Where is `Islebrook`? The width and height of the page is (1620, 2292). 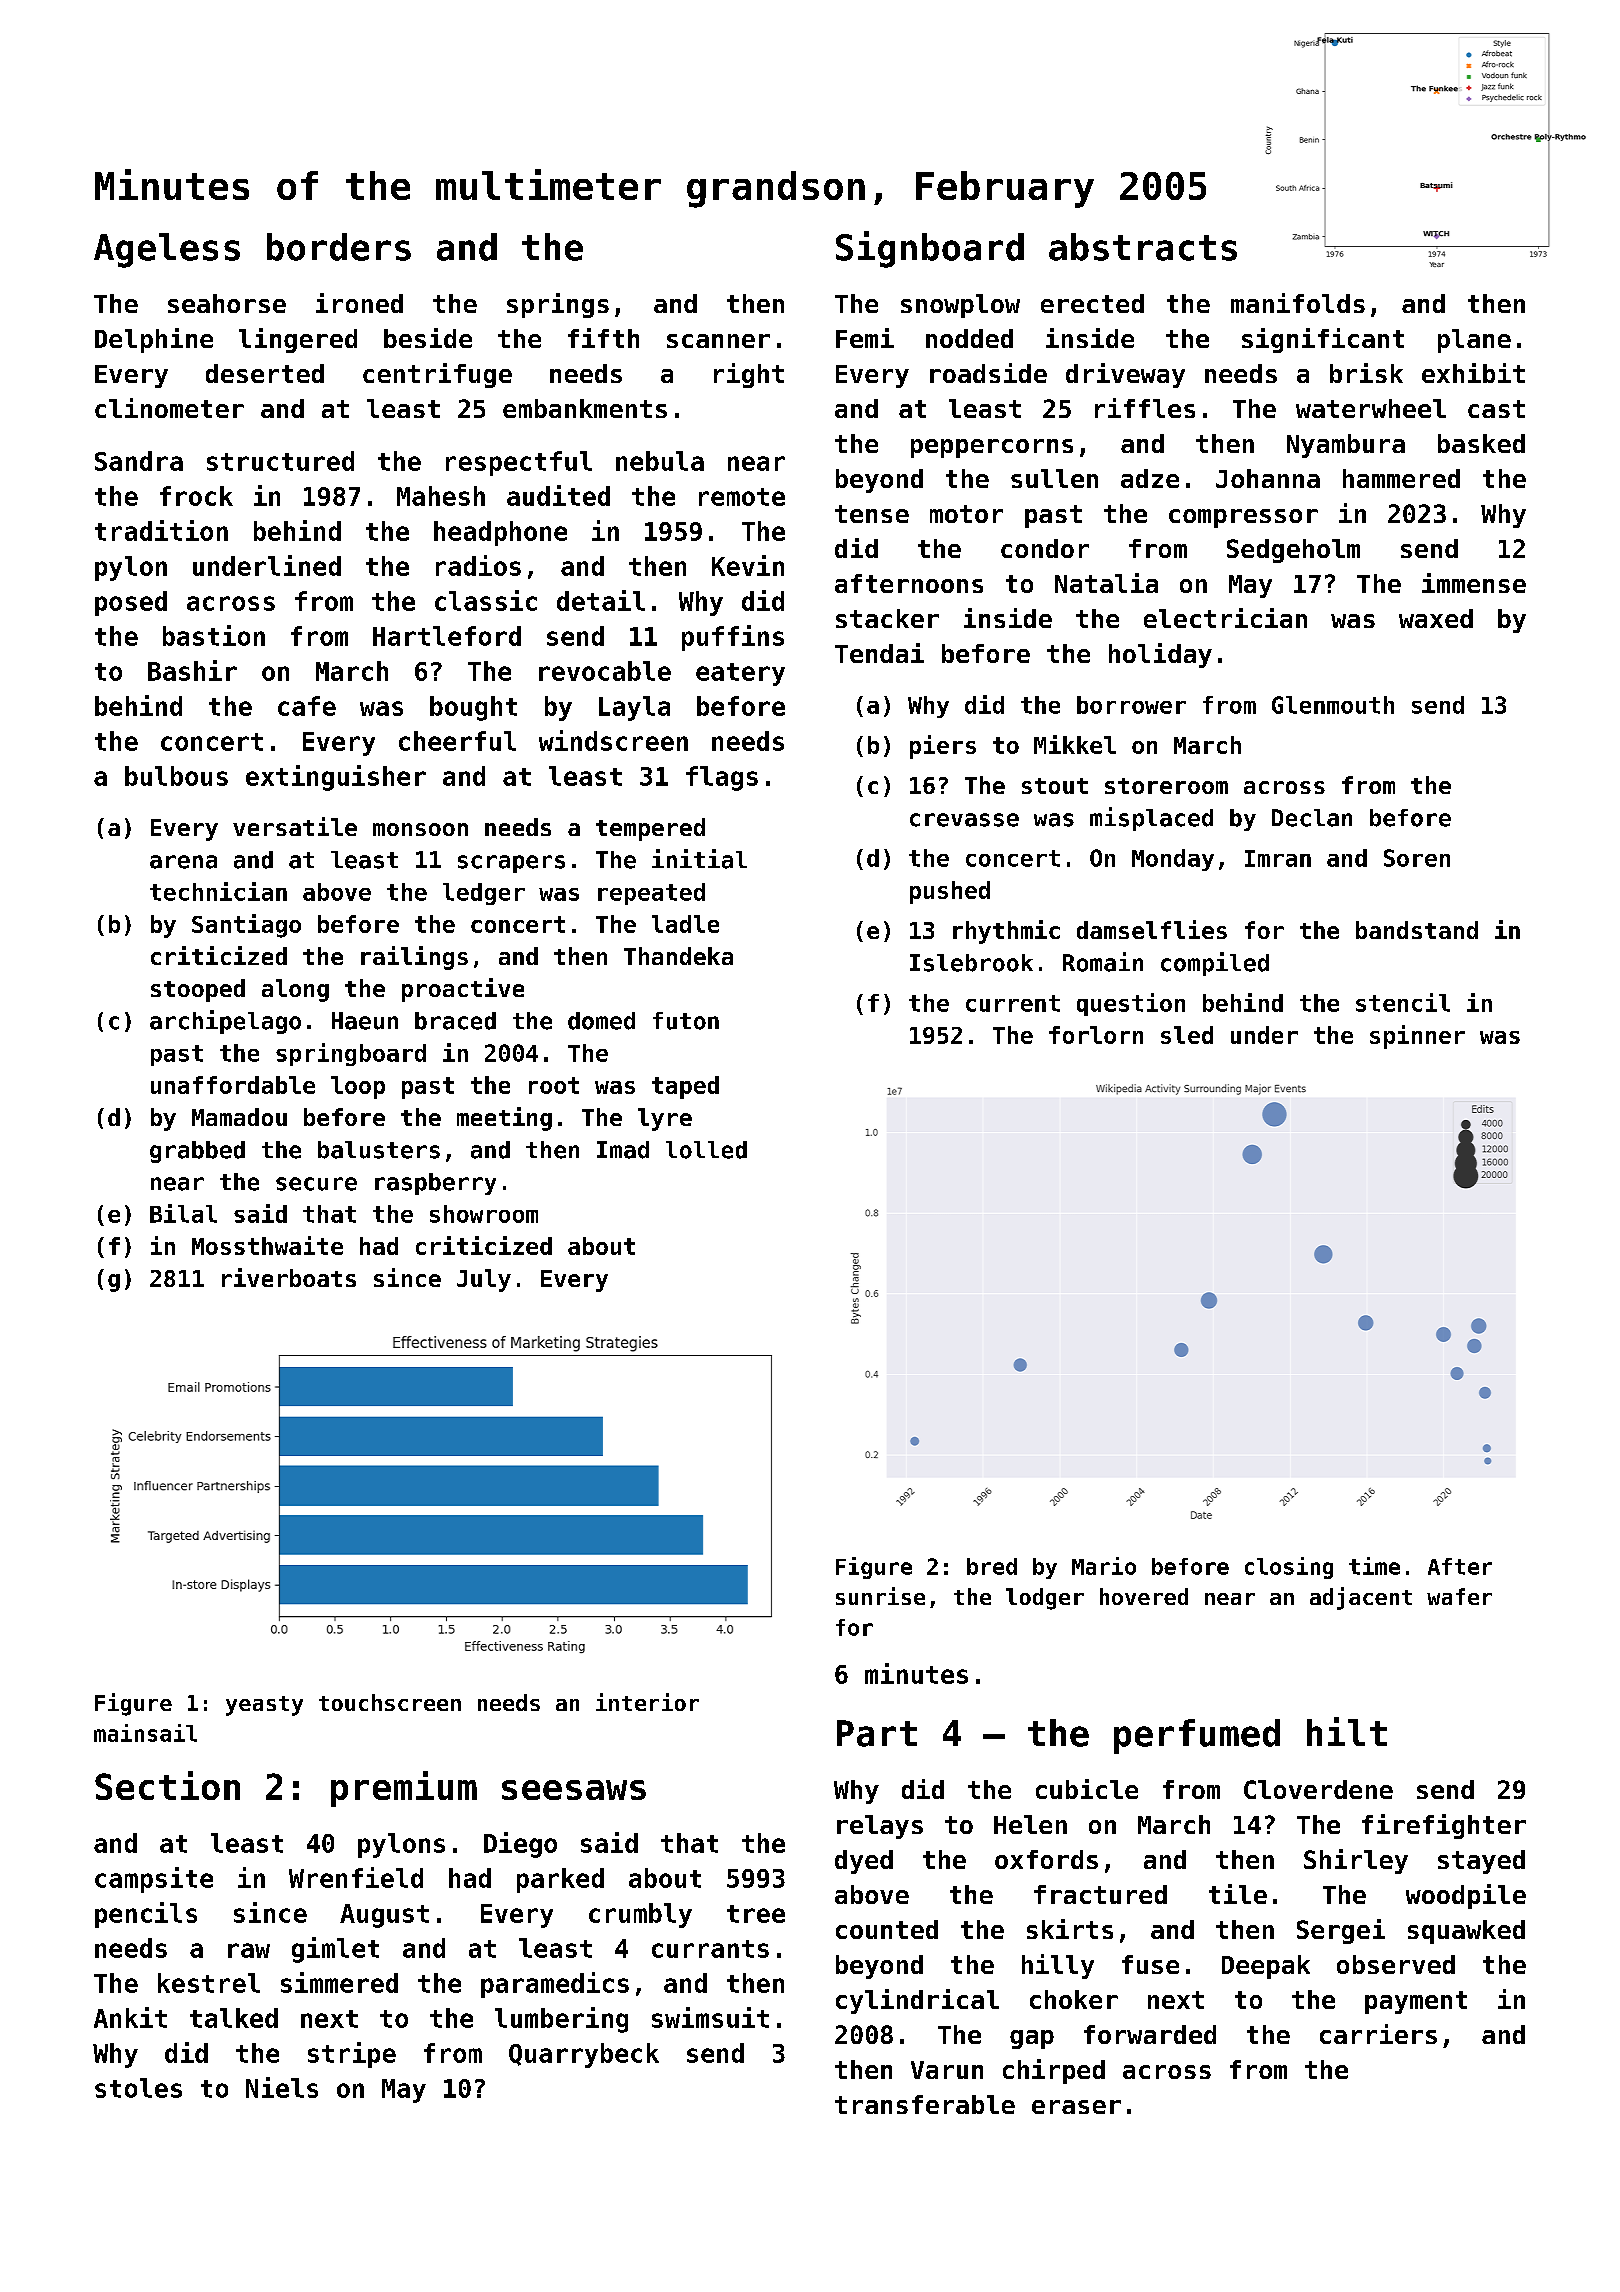 Islebrook is located at coordinates (971, 963).
